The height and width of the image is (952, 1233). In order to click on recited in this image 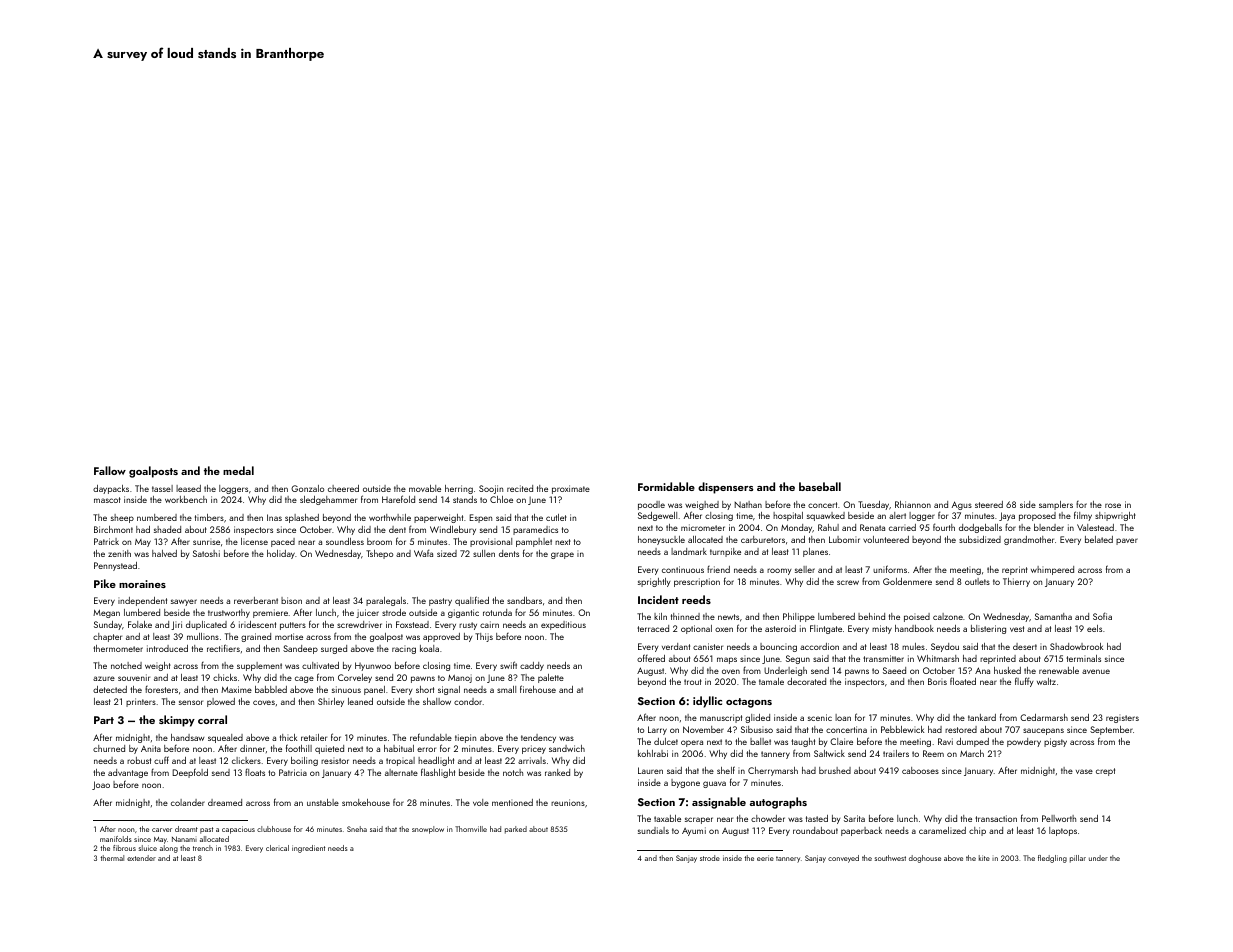, I will do `click(520, 488)`.
